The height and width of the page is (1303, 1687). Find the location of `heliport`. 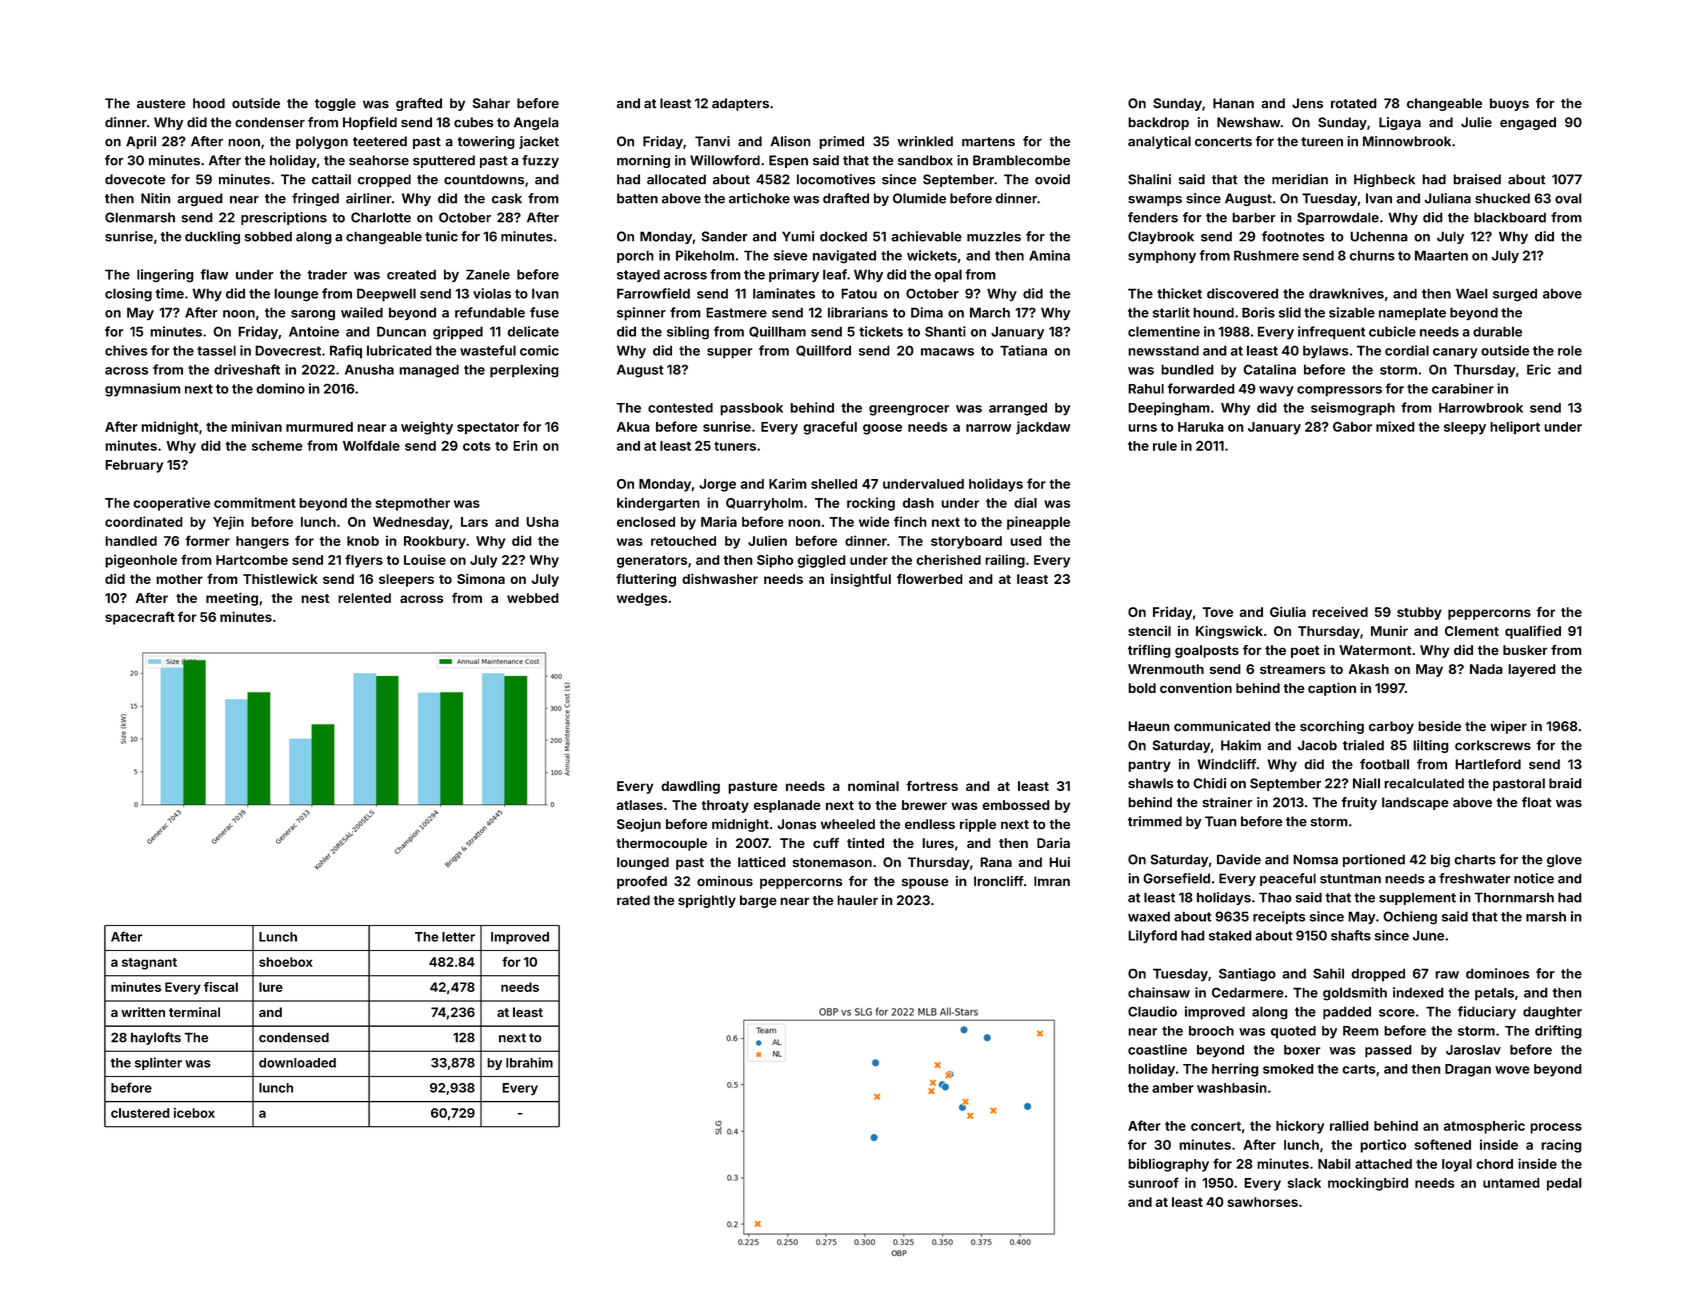

heliport is located at coordinates (1515, 427).
